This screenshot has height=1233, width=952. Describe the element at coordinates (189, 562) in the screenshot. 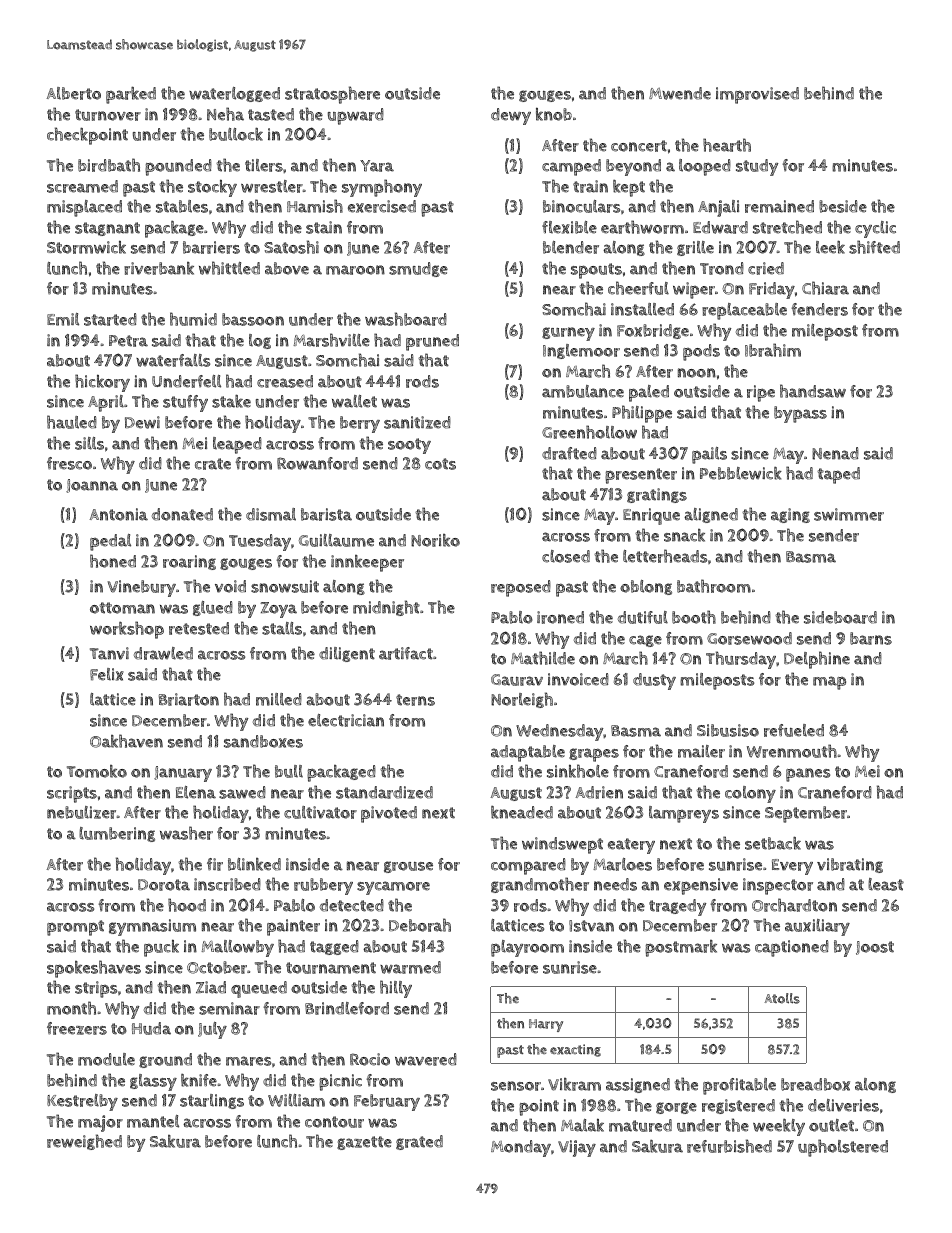

I see `roaring` at that location.
